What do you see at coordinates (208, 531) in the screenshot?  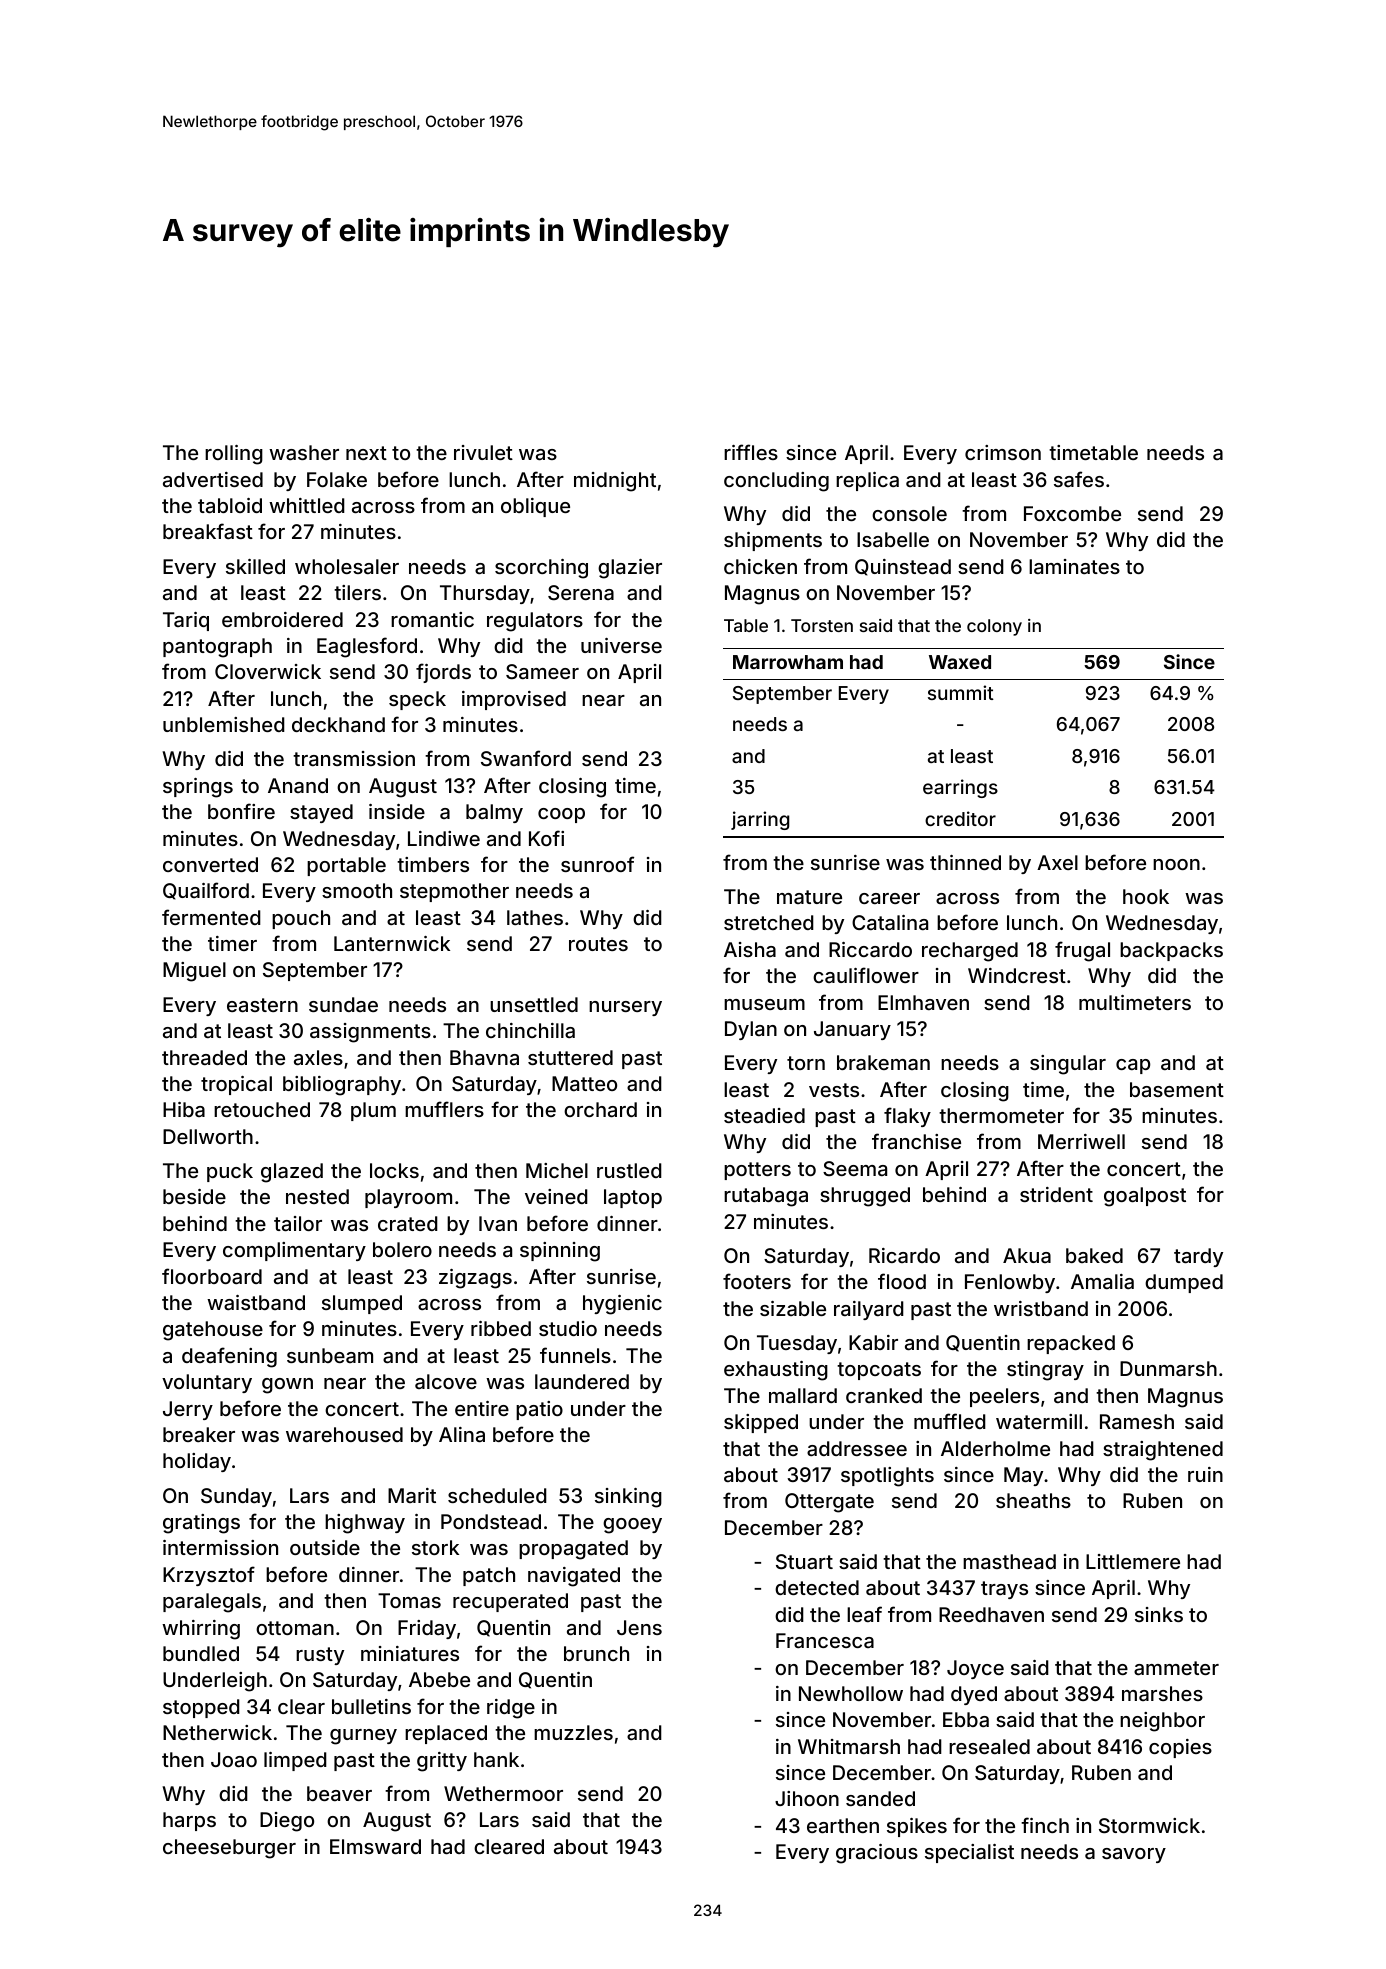 I see `breakfast` at bounding box center [208, 531].
